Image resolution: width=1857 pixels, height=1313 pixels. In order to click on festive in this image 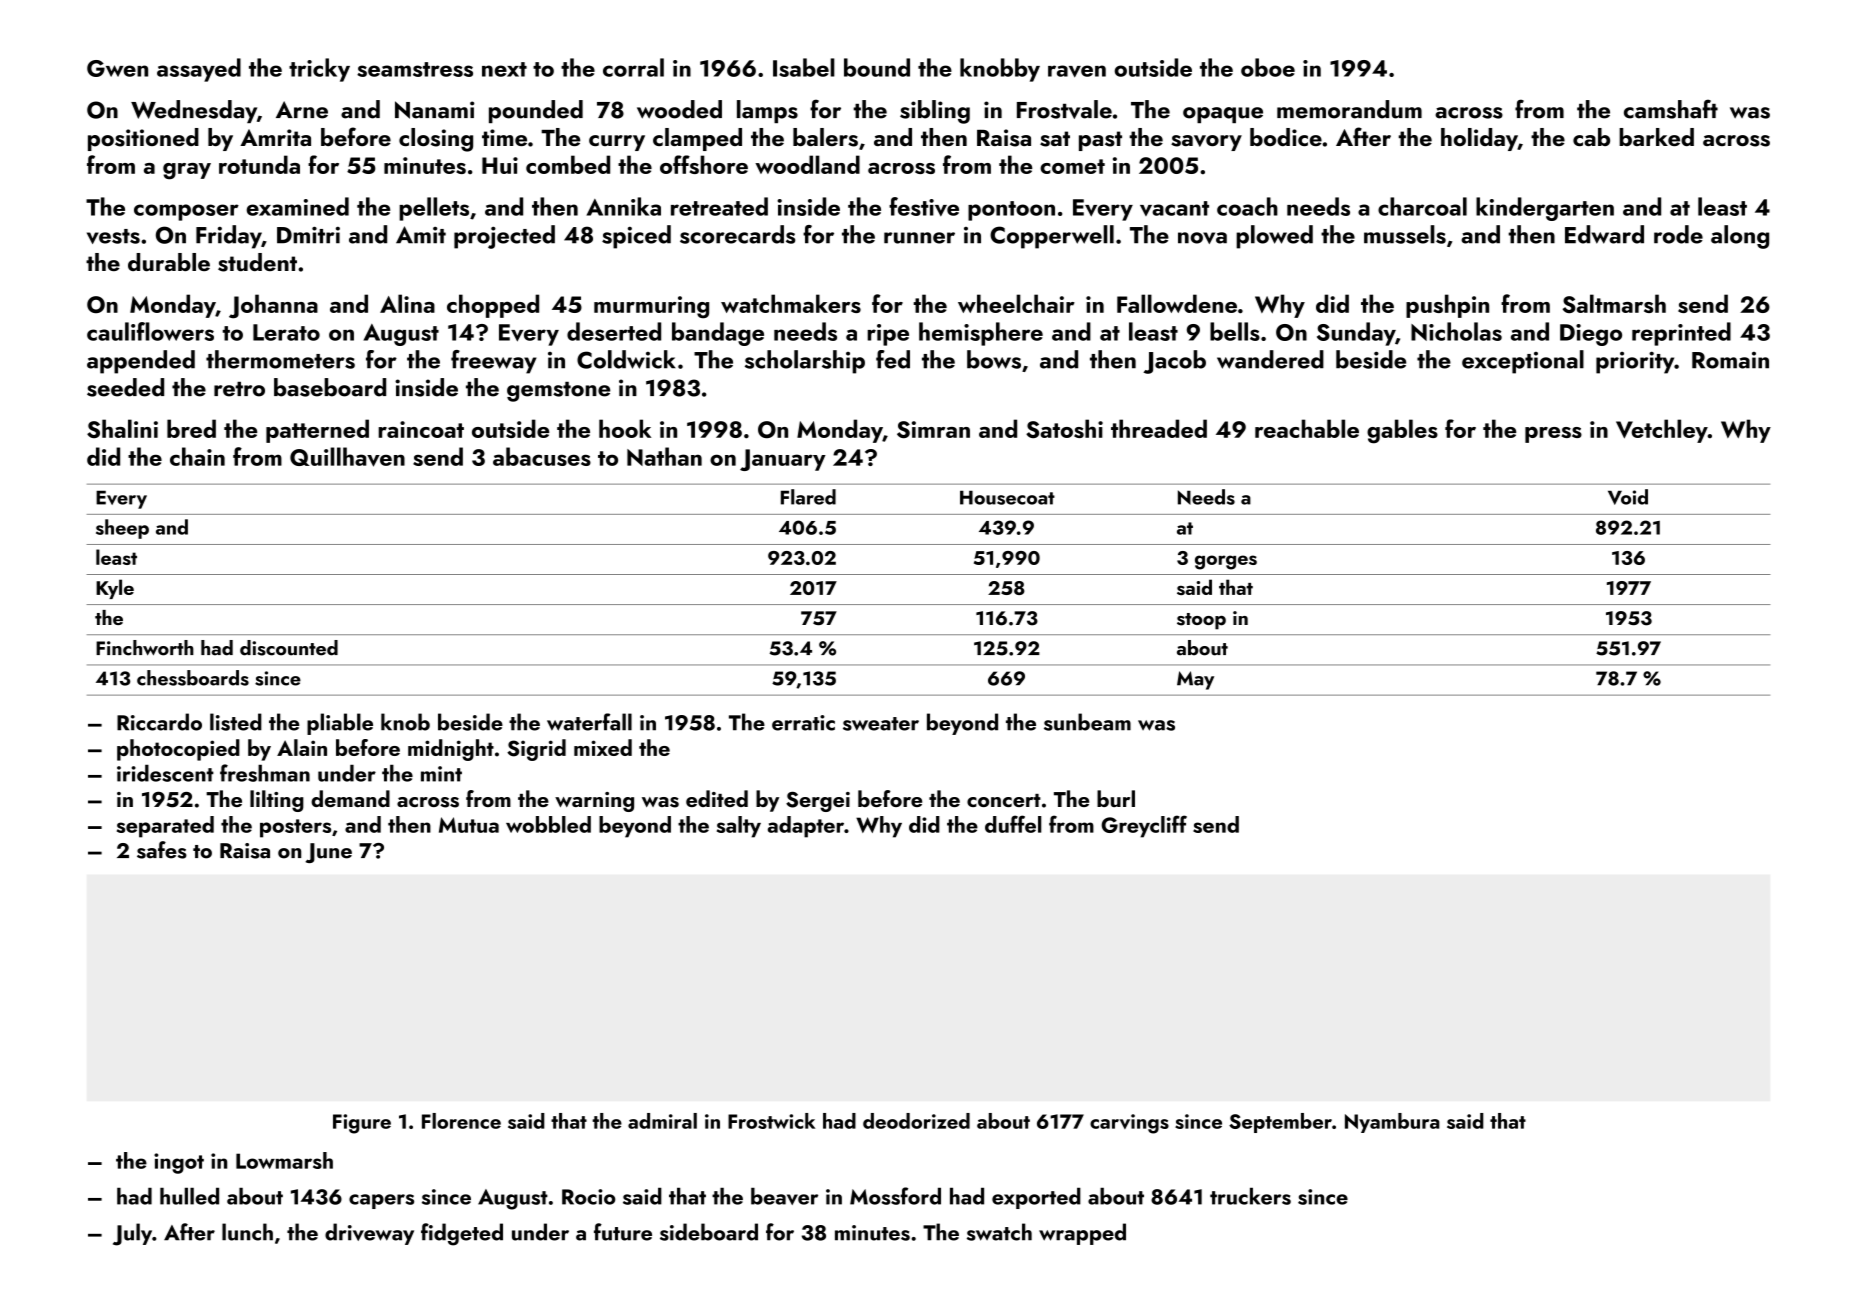, I will do `click(924, 206)`.
